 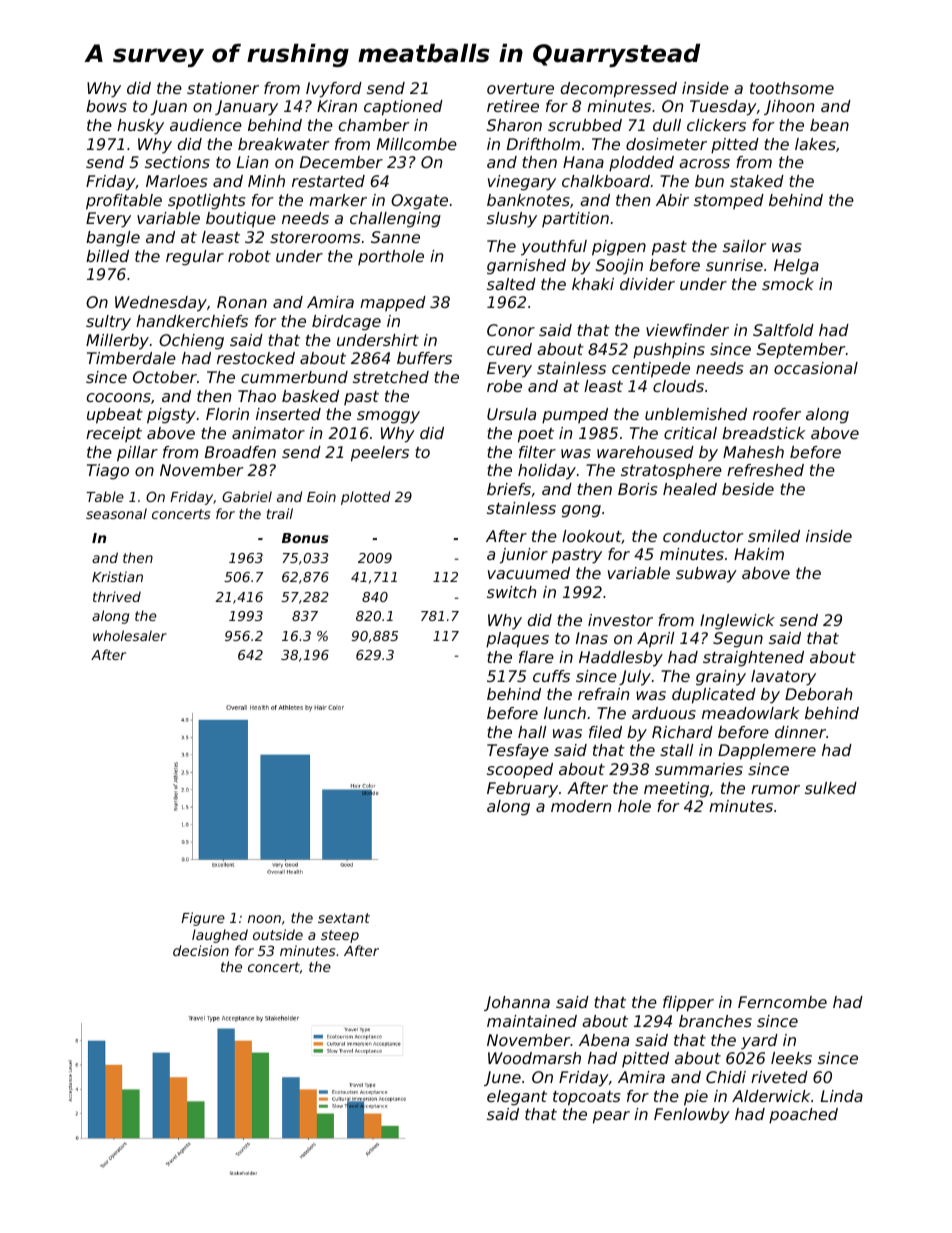 I want to click on meadowlark, so click(x=750, y=713).
